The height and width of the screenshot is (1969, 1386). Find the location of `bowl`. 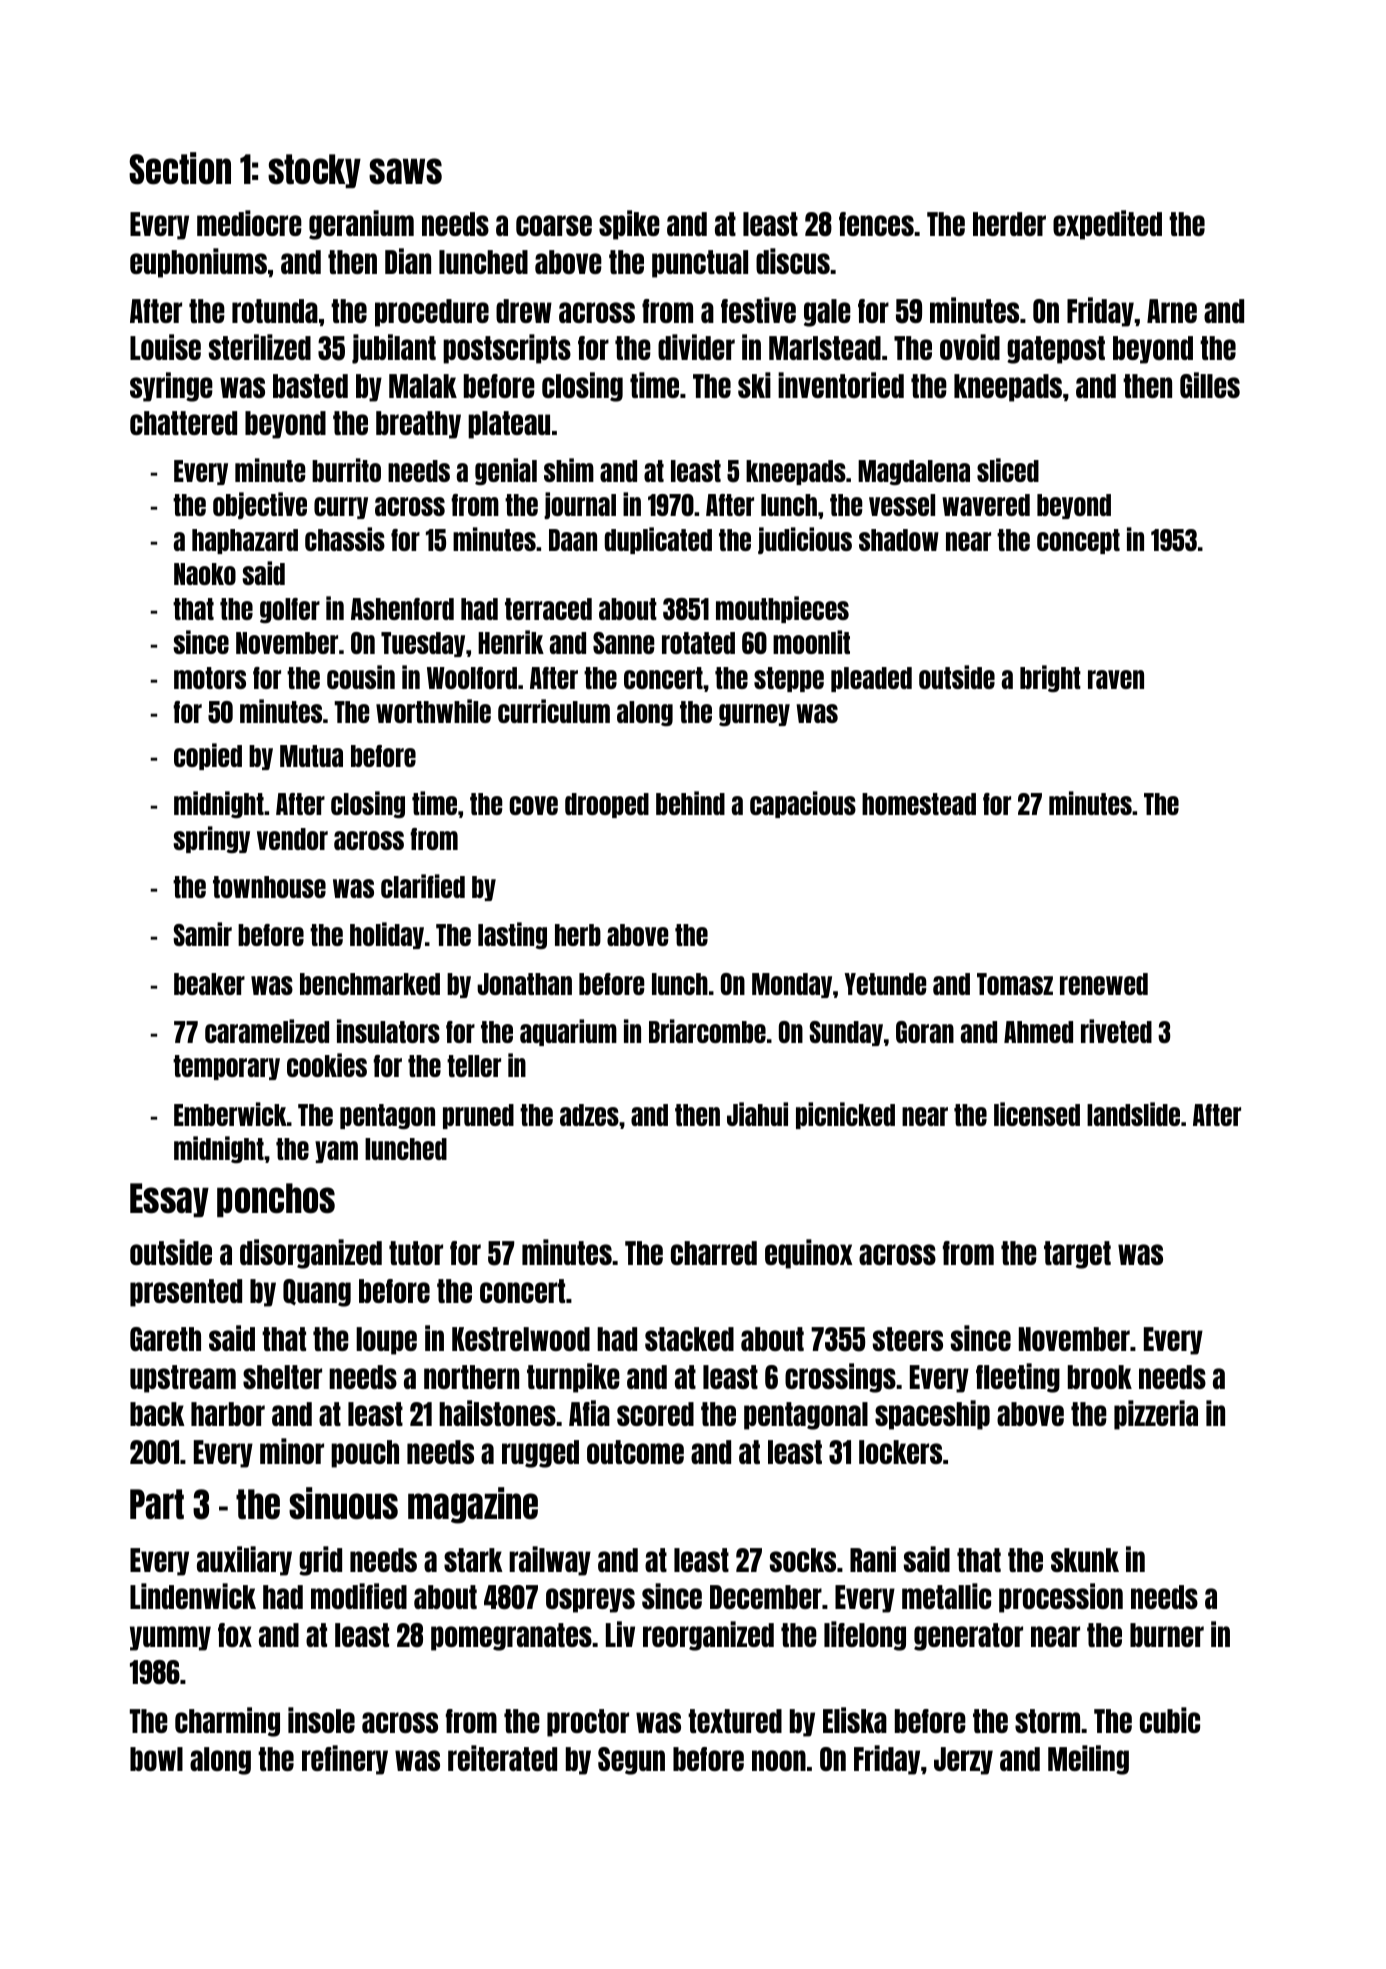

bowl is located at coordinates (156, 1759).
